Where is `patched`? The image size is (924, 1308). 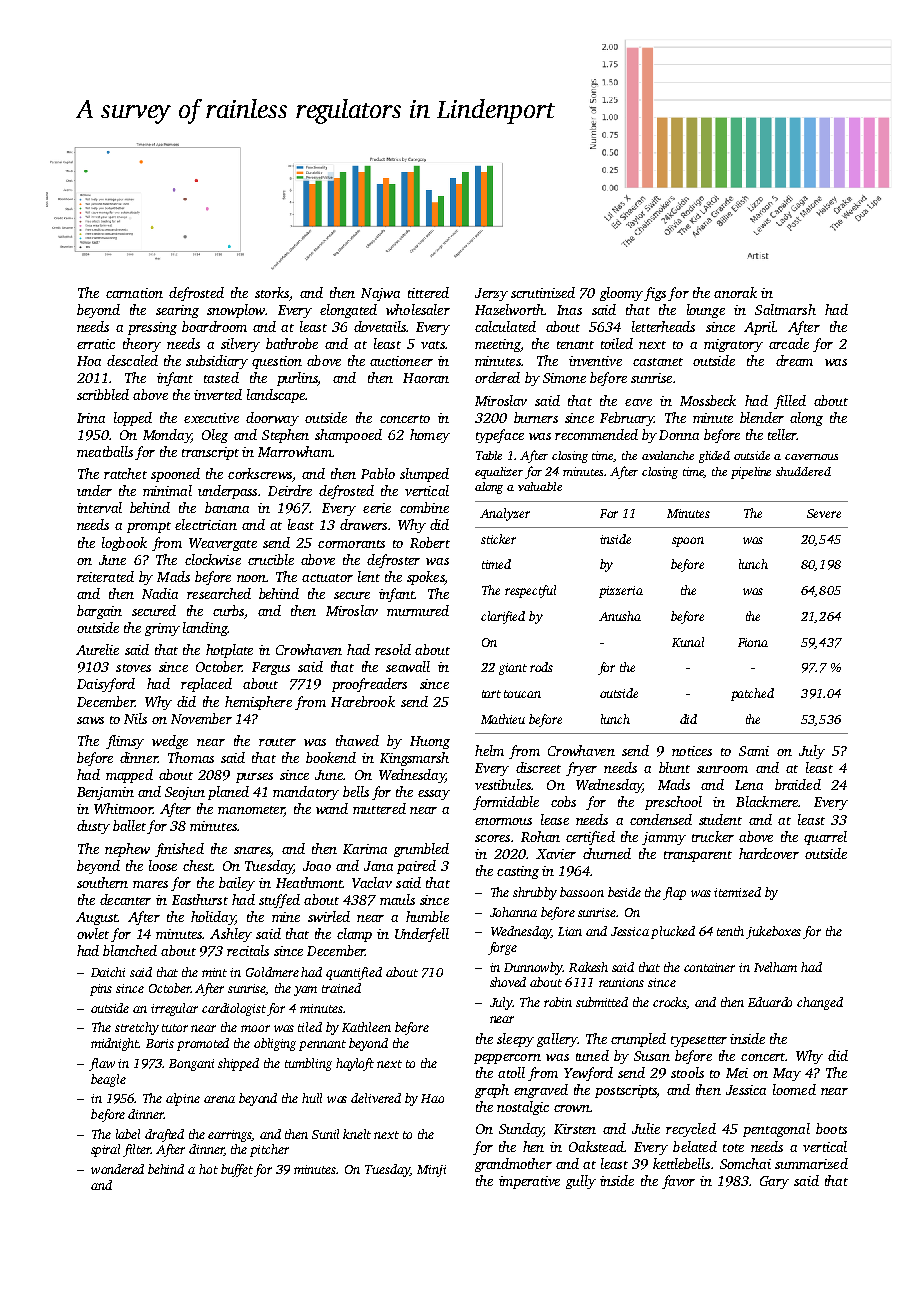
patched is located at coordinates (752, 694).
